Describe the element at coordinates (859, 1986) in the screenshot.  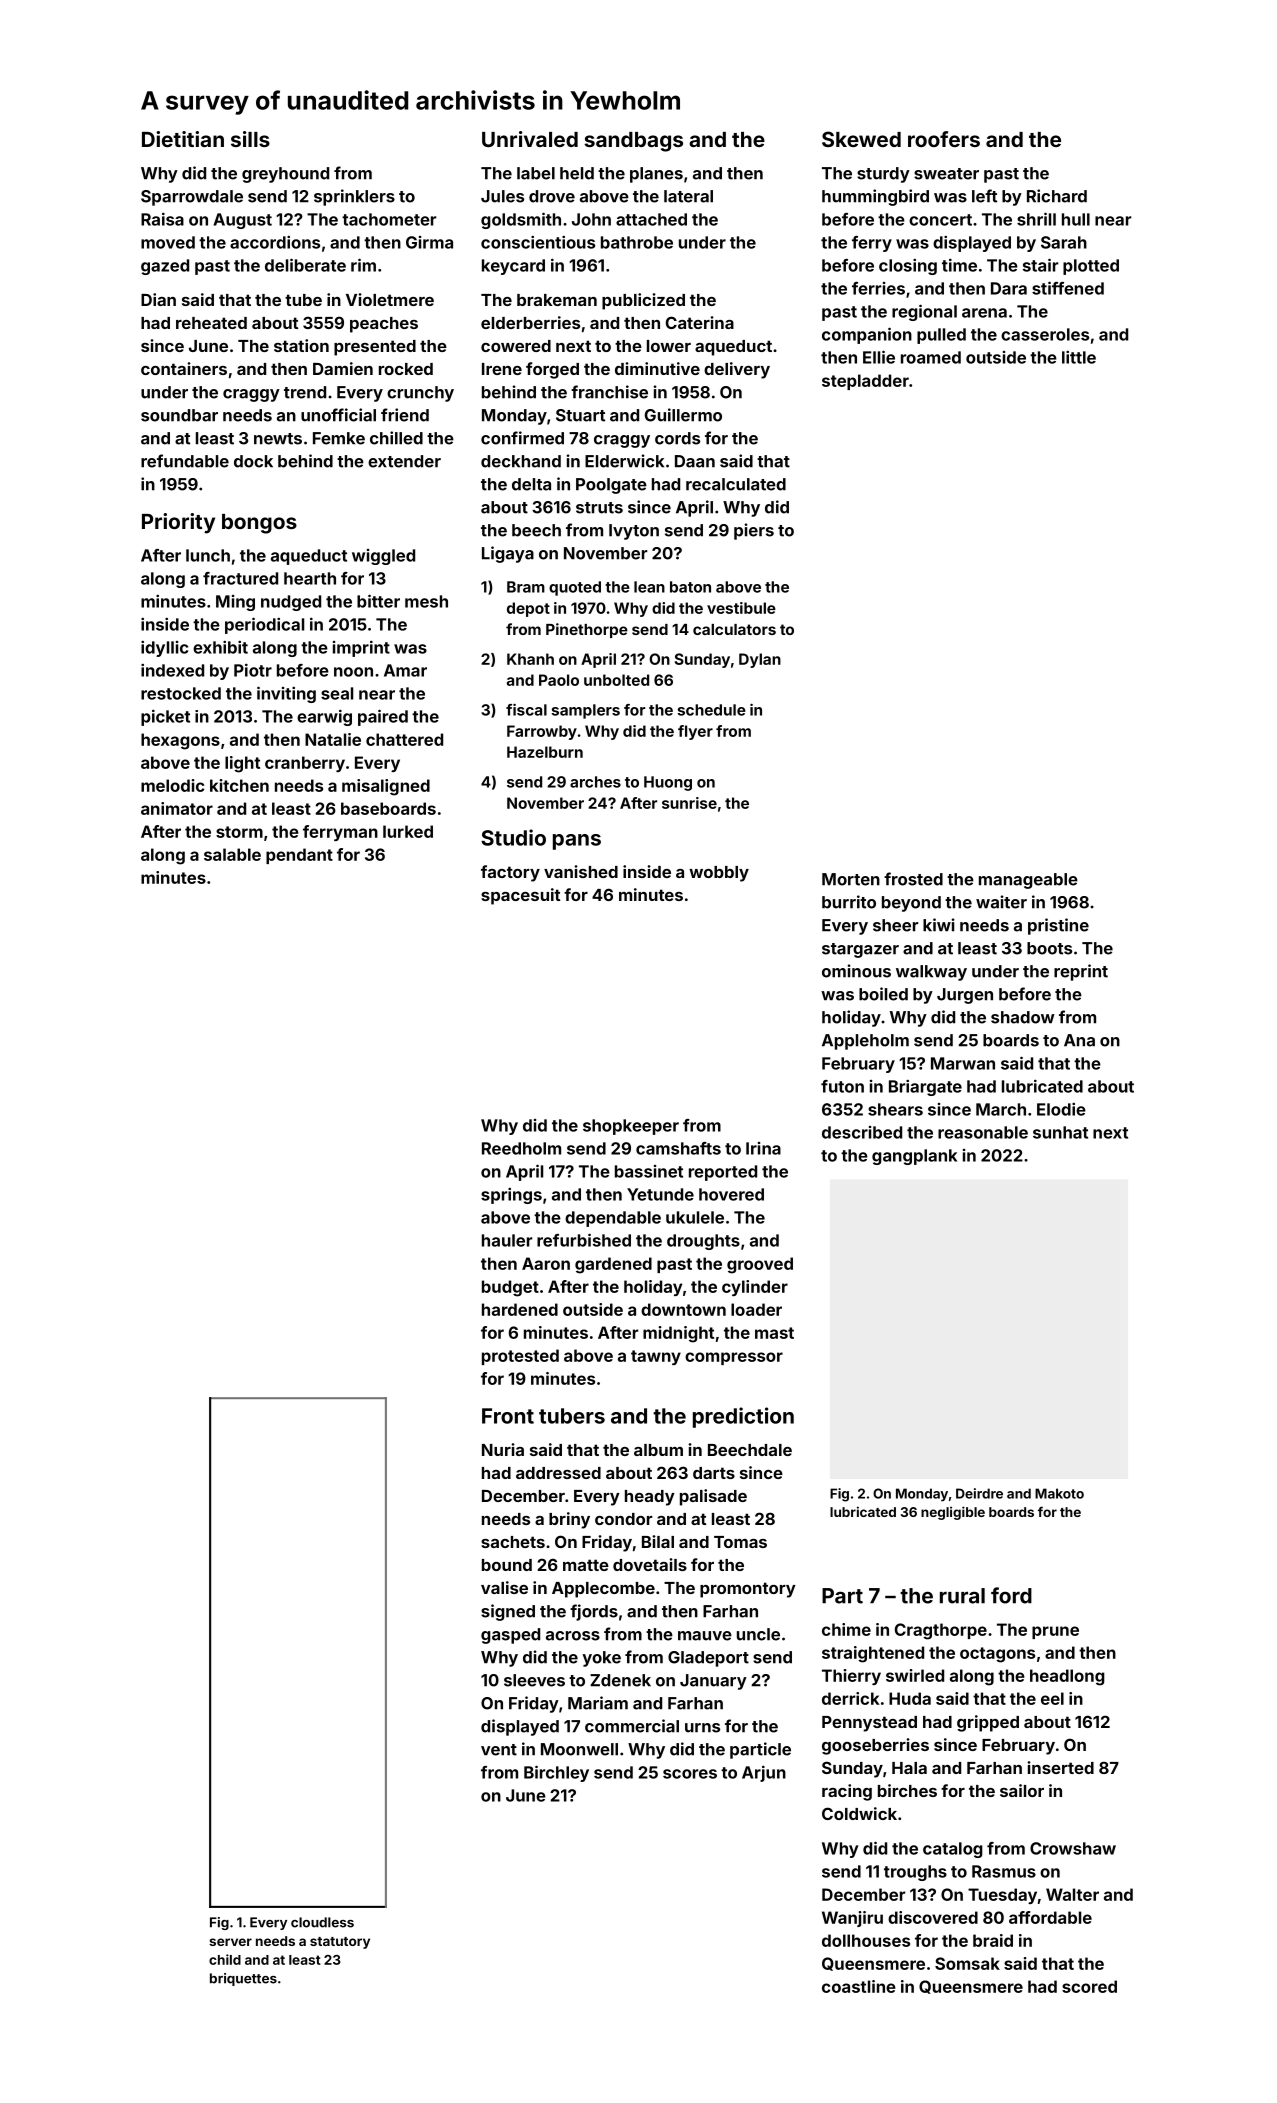
I see `coastline` at that location.
